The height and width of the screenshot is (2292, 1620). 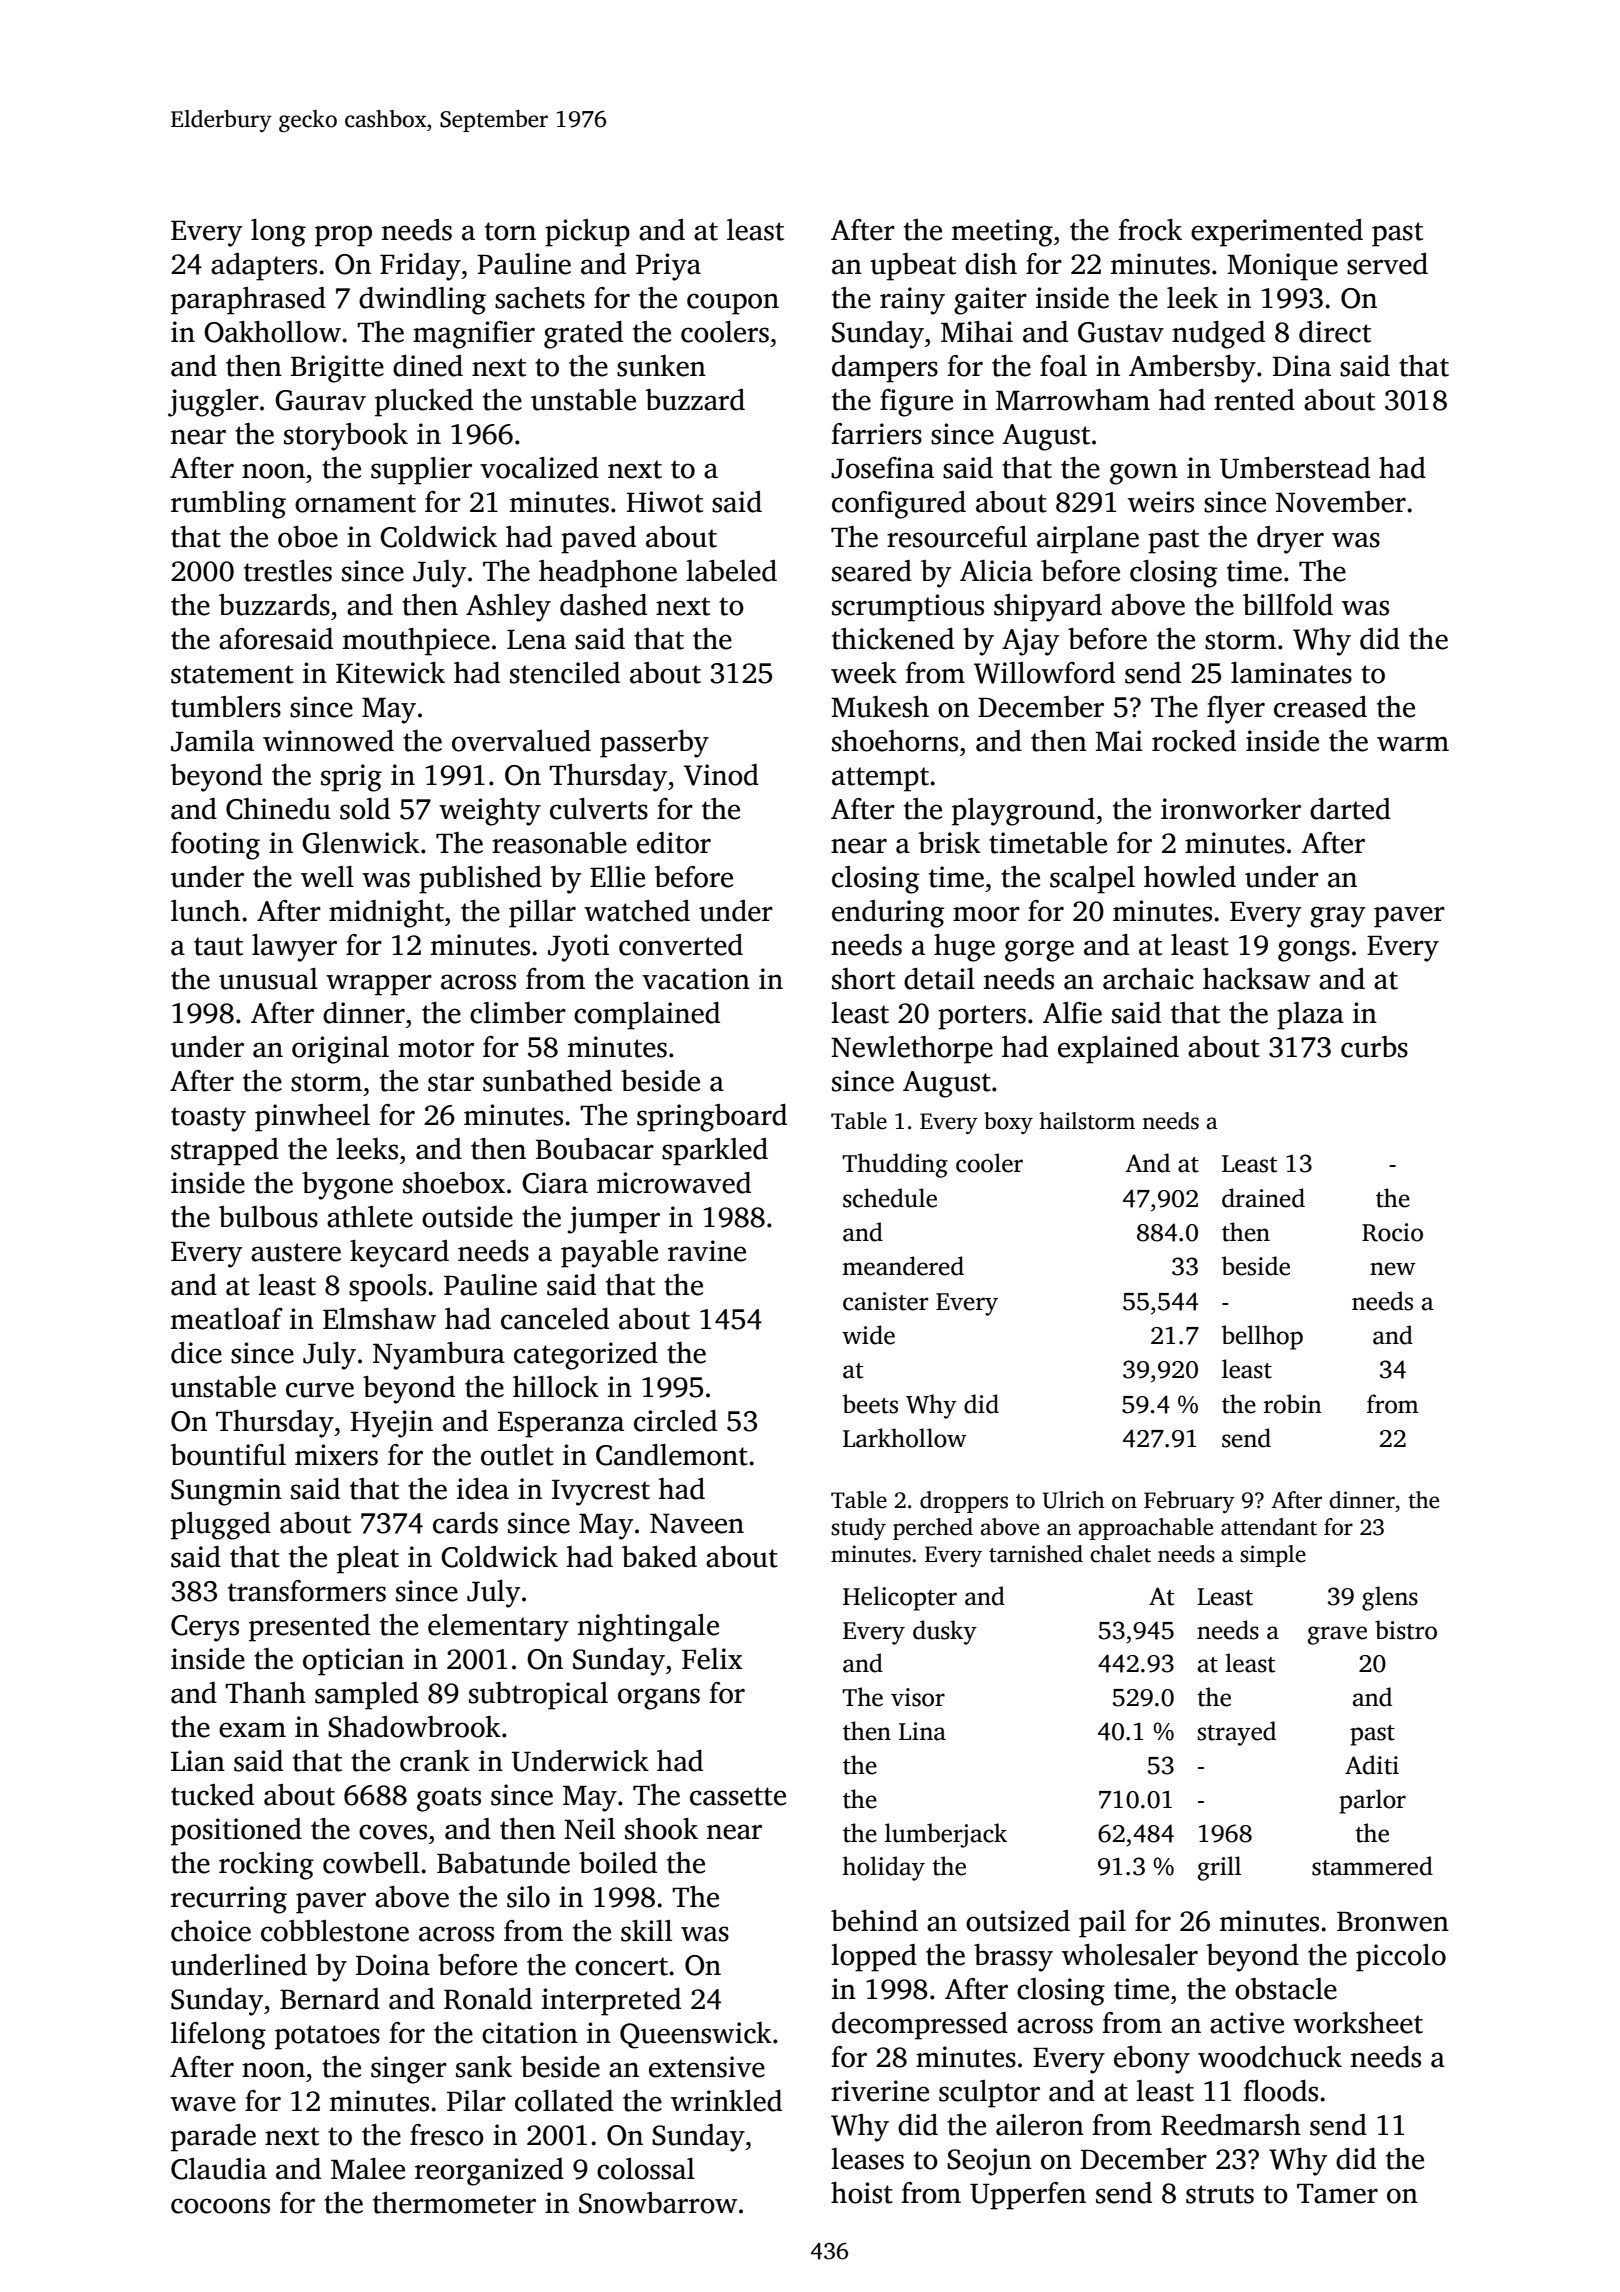 I want to click on well, so click(x=327, y=877).
